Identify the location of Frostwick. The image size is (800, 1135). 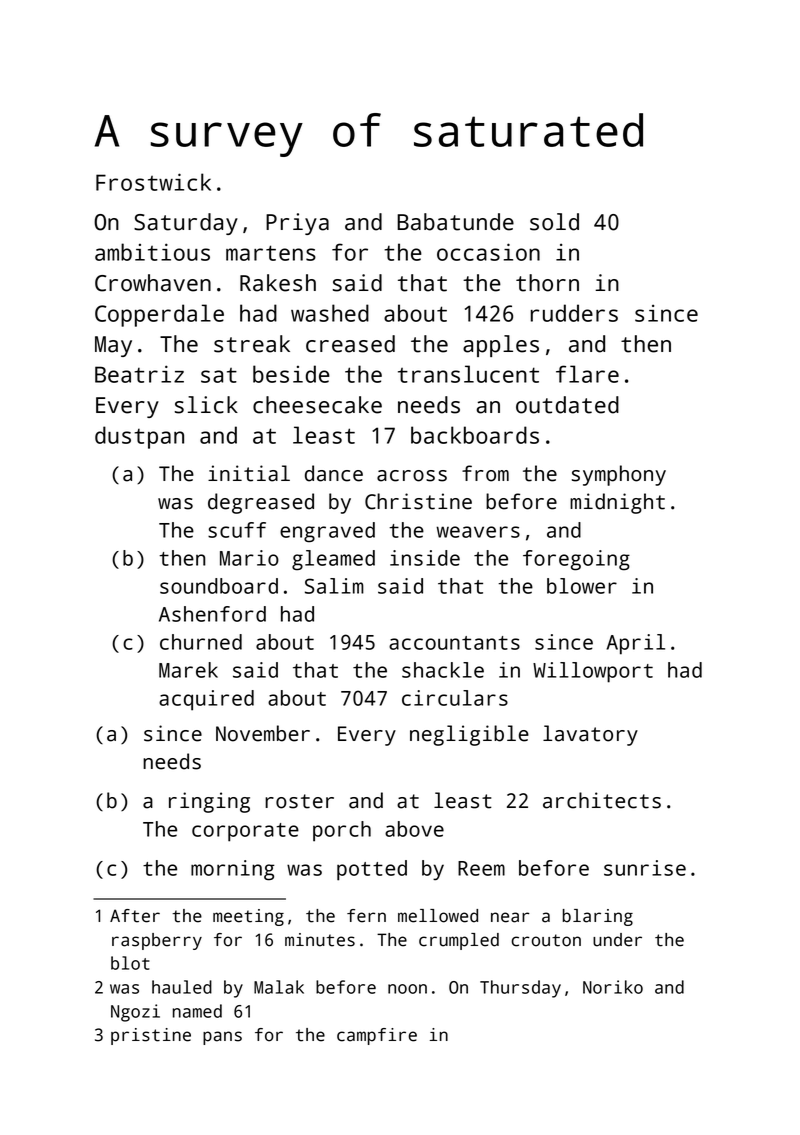
(153, 182).
